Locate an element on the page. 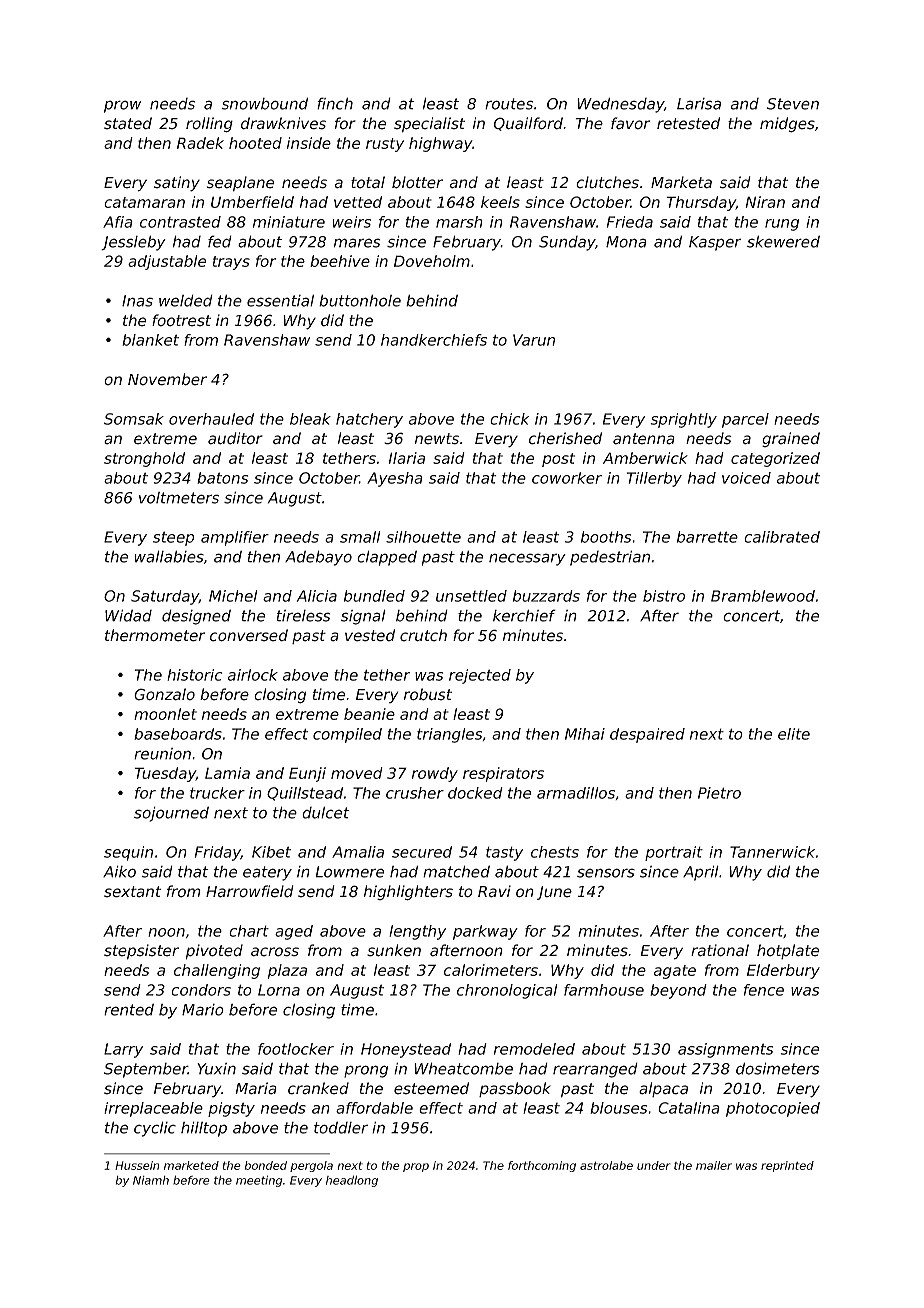  bistro is located at coordinates (664, 596).
